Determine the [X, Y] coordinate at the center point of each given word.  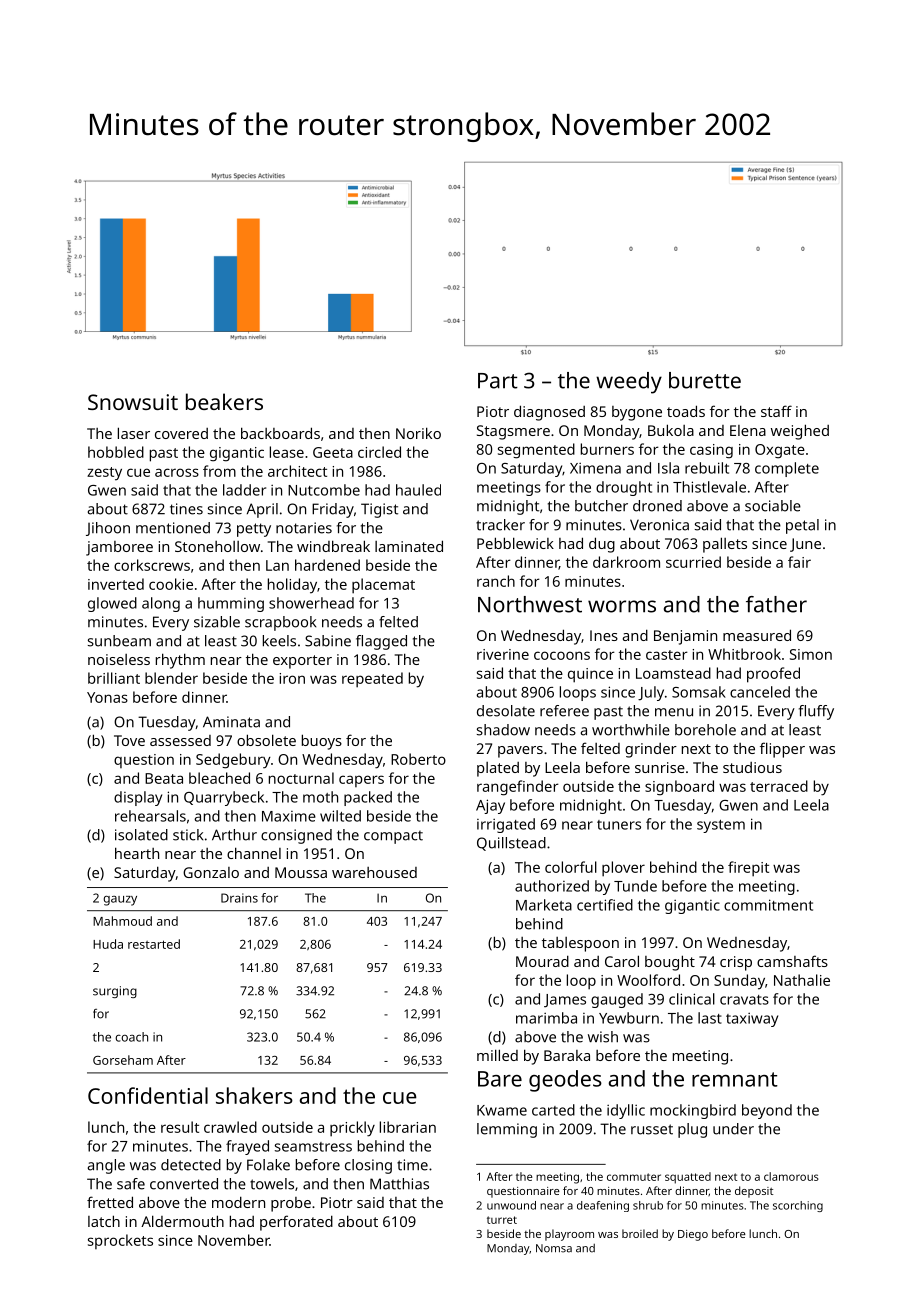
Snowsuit [133, 402]
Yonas [107, 697]
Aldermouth [182, 1221]
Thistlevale [709, 487]
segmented [536, 451]
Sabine [328, 641]
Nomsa [554, 1248]
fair [799, 562]
